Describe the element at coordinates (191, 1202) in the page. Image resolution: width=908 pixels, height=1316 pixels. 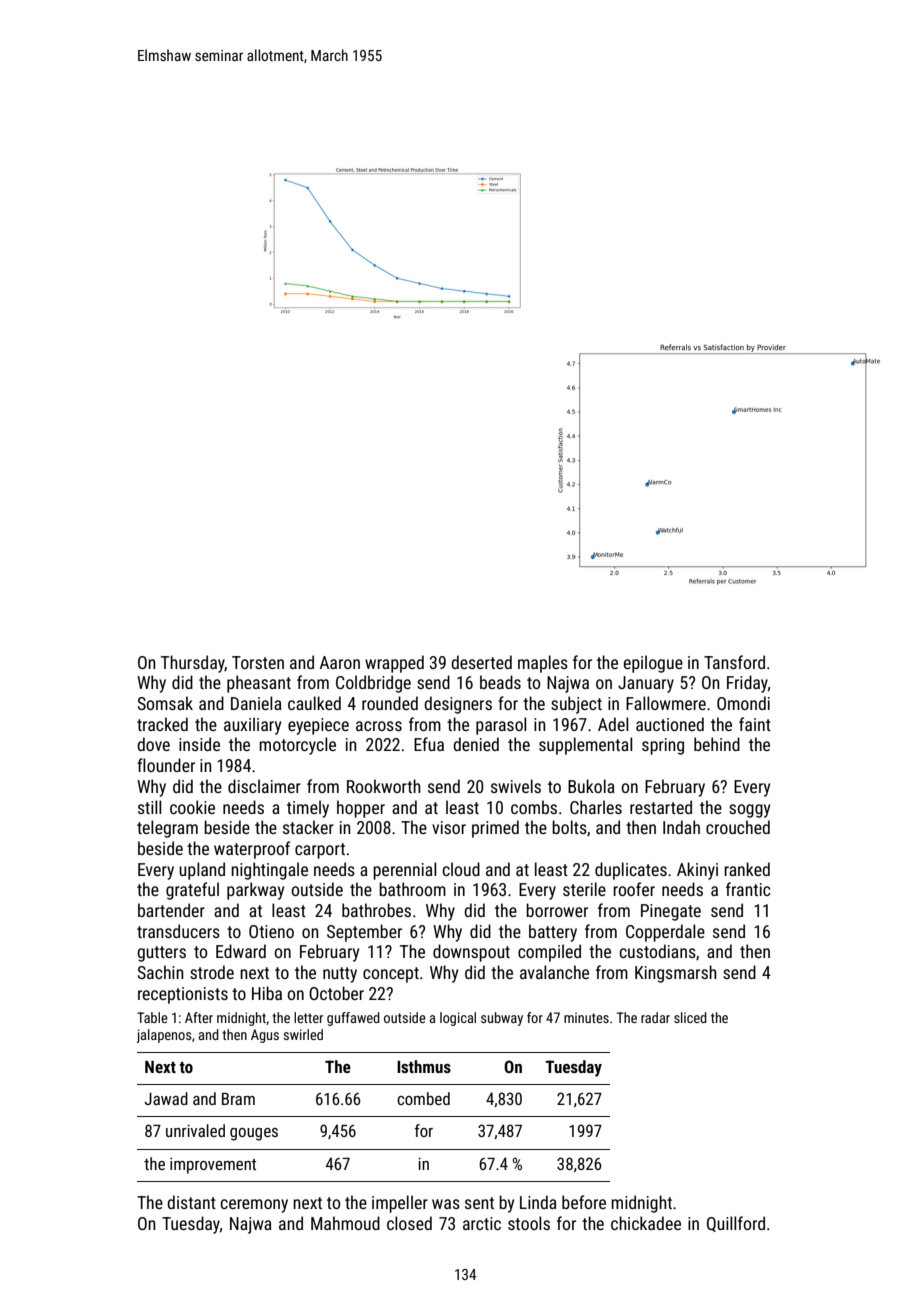
I see `distant` at that location.
